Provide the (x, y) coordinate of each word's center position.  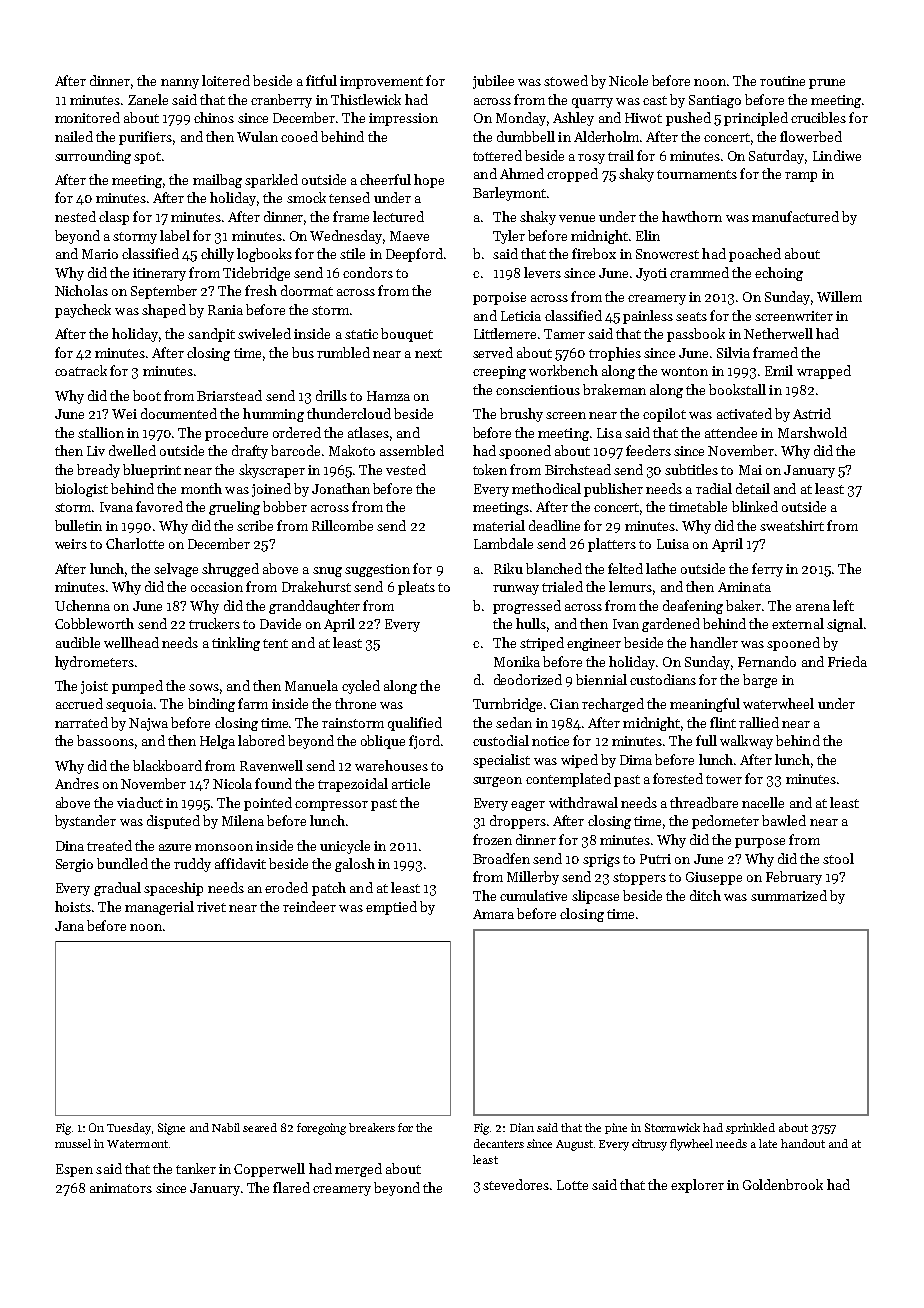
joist (94, 687)
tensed (349, 197)
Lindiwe (837, 155)
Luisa (673, 544)
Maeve (409, 236)
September (164, 292)
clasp (114, 218)
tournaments (697, 174)
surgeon (497, 782)
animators (121, 1188)
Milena (243, 820)
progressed (527, 607)
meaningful (705, 705)
